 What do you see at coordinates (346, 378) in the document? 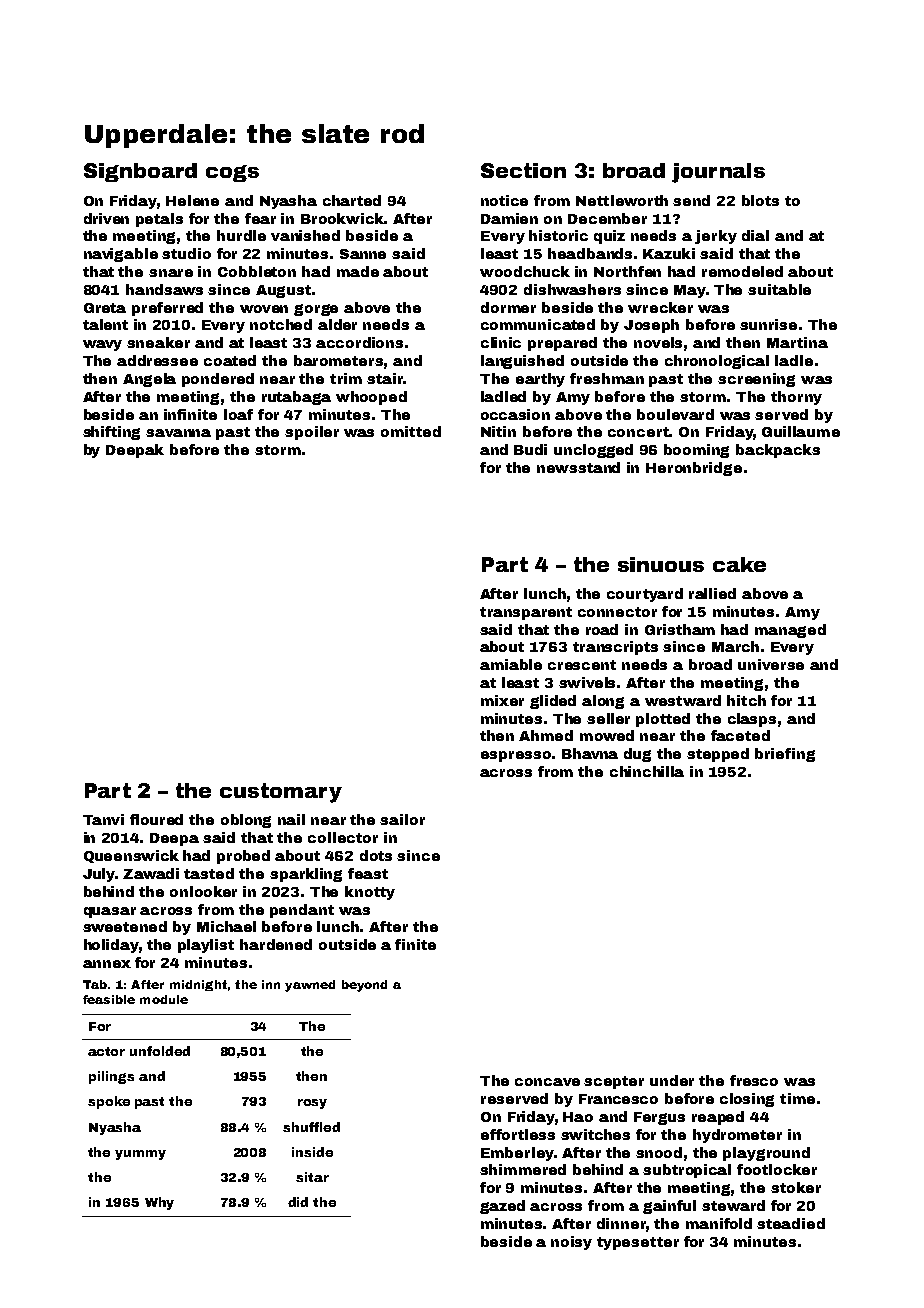
I see `trim` at bounding box center [346, 378].
